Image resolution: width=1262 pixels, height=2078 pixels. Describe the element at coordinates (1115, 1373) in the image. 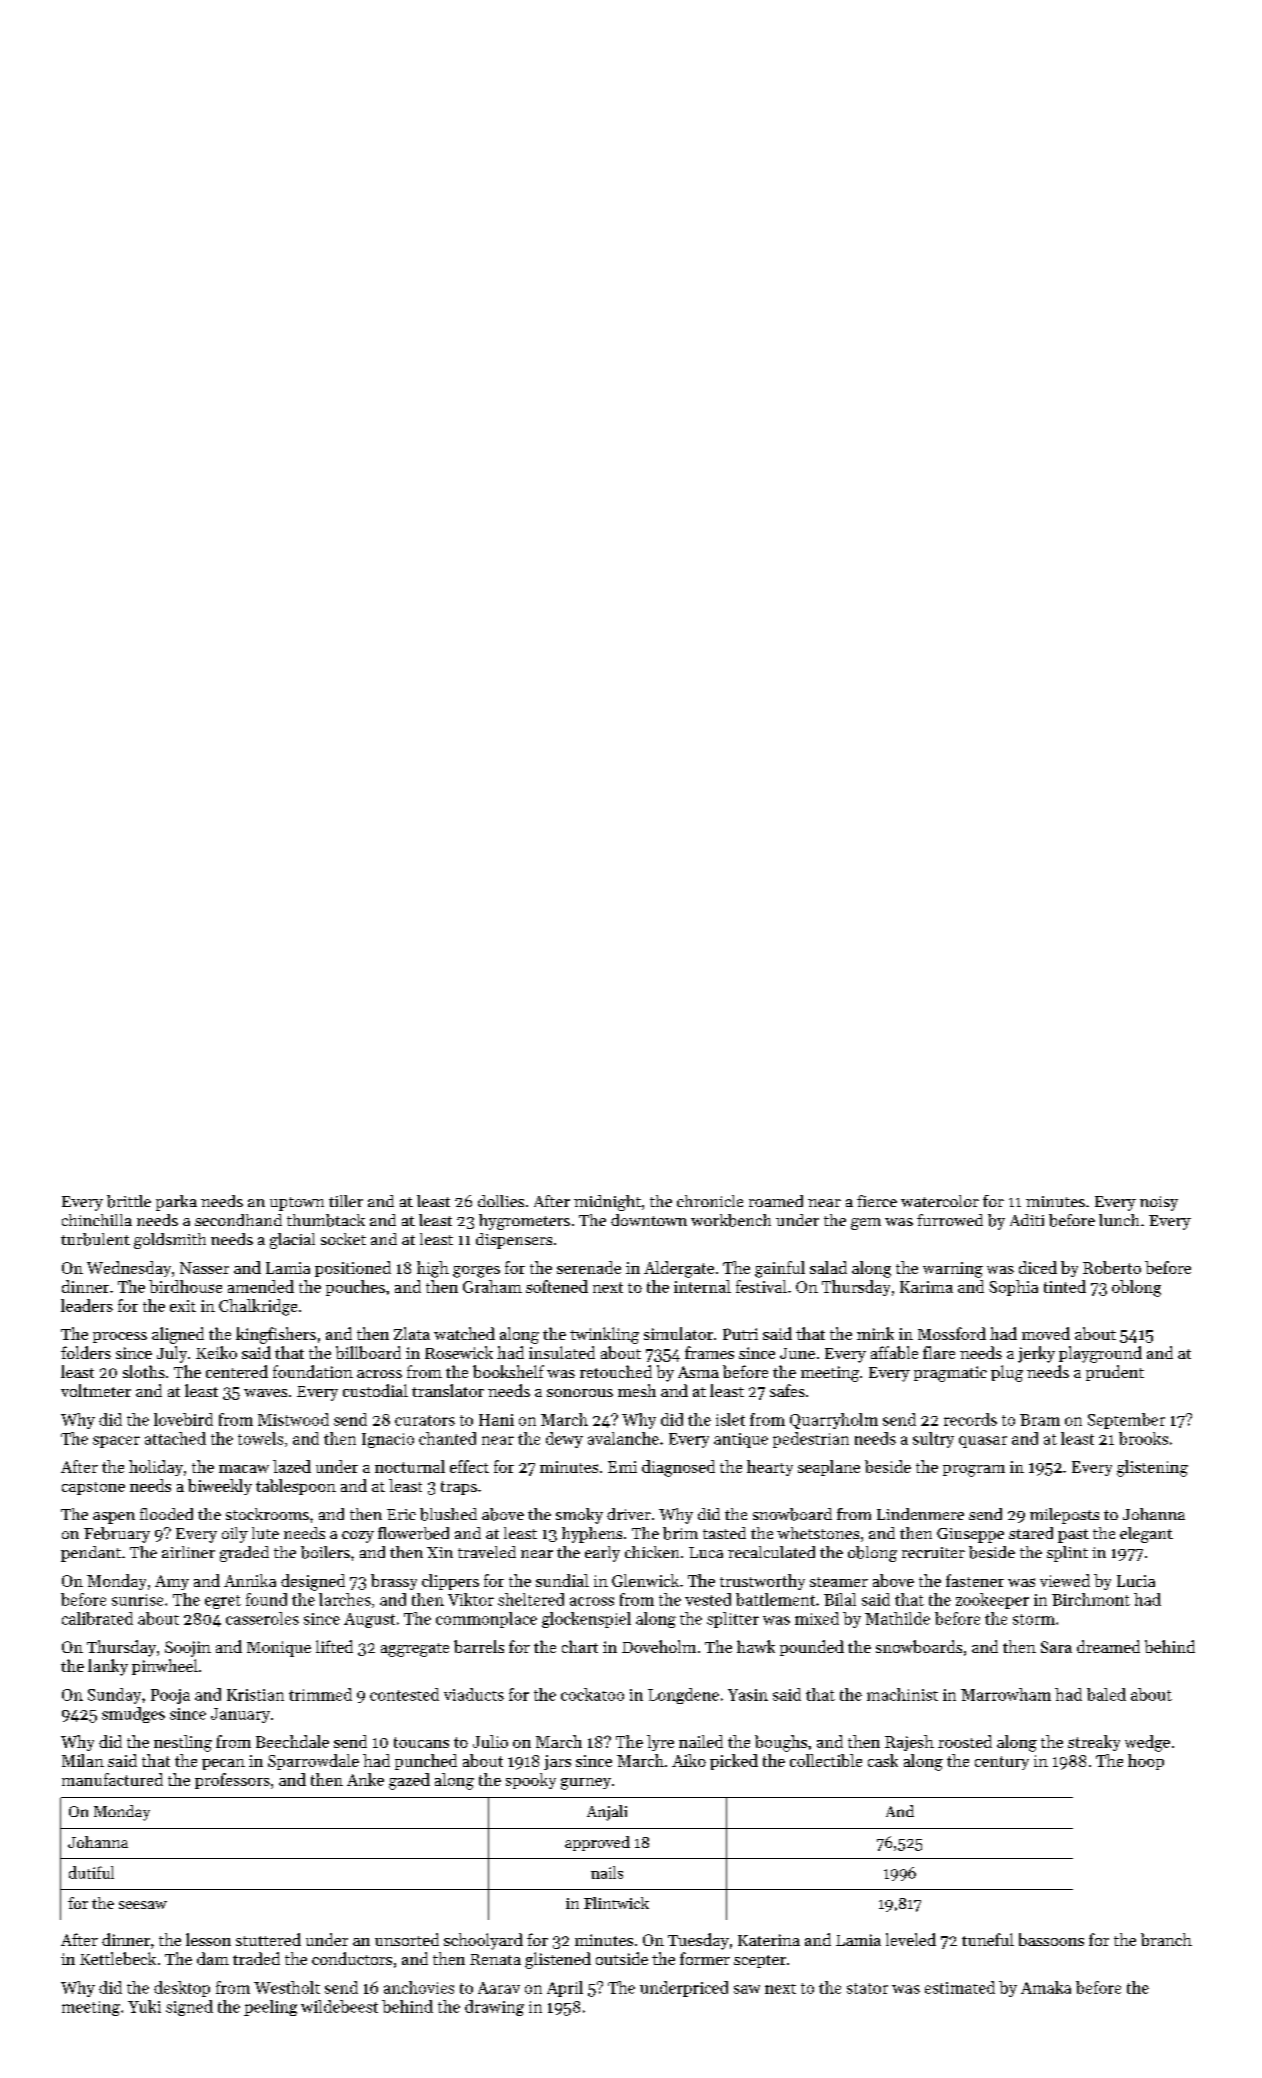

I see `prudent` at that location.
